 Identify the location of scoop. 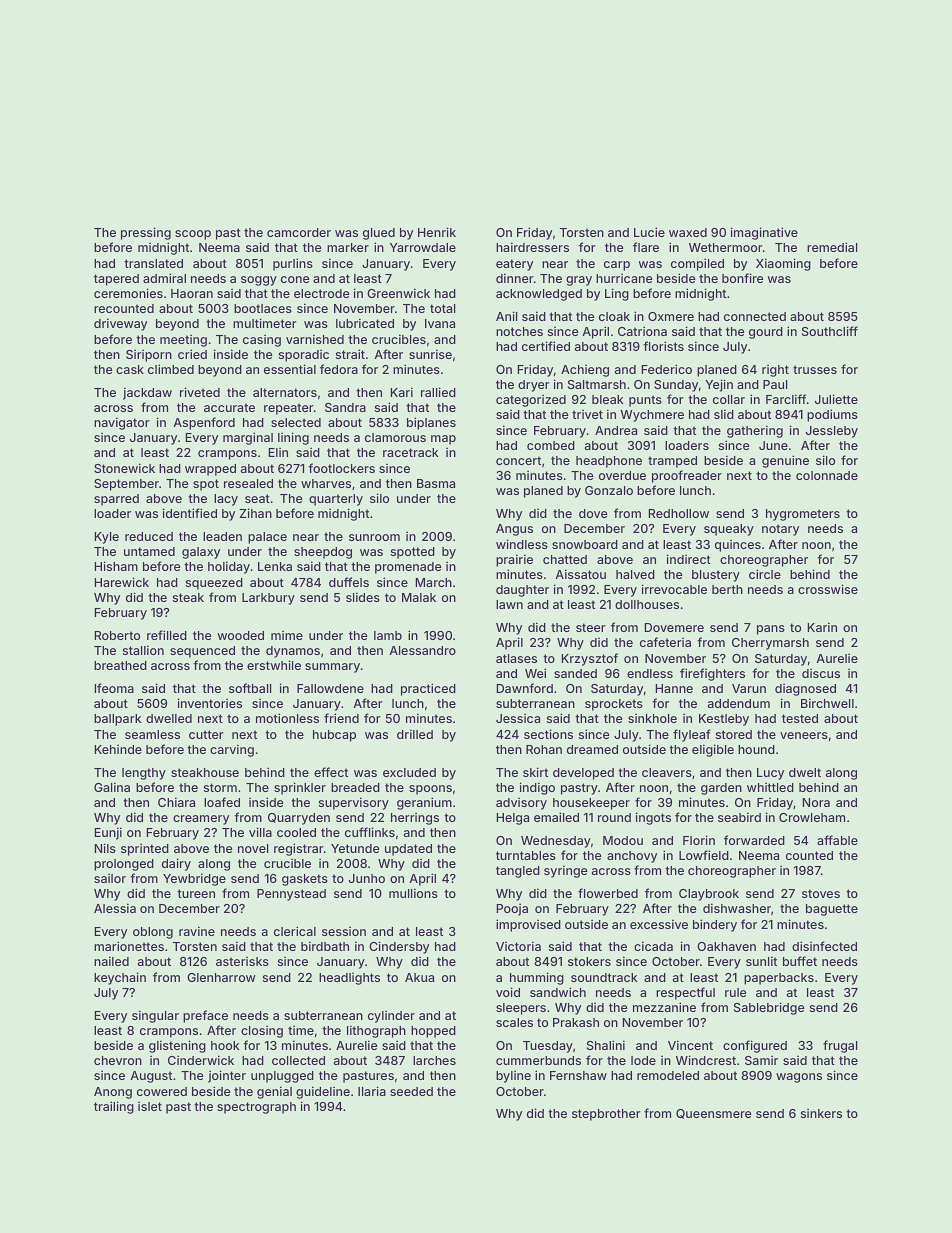
(193, 235).
